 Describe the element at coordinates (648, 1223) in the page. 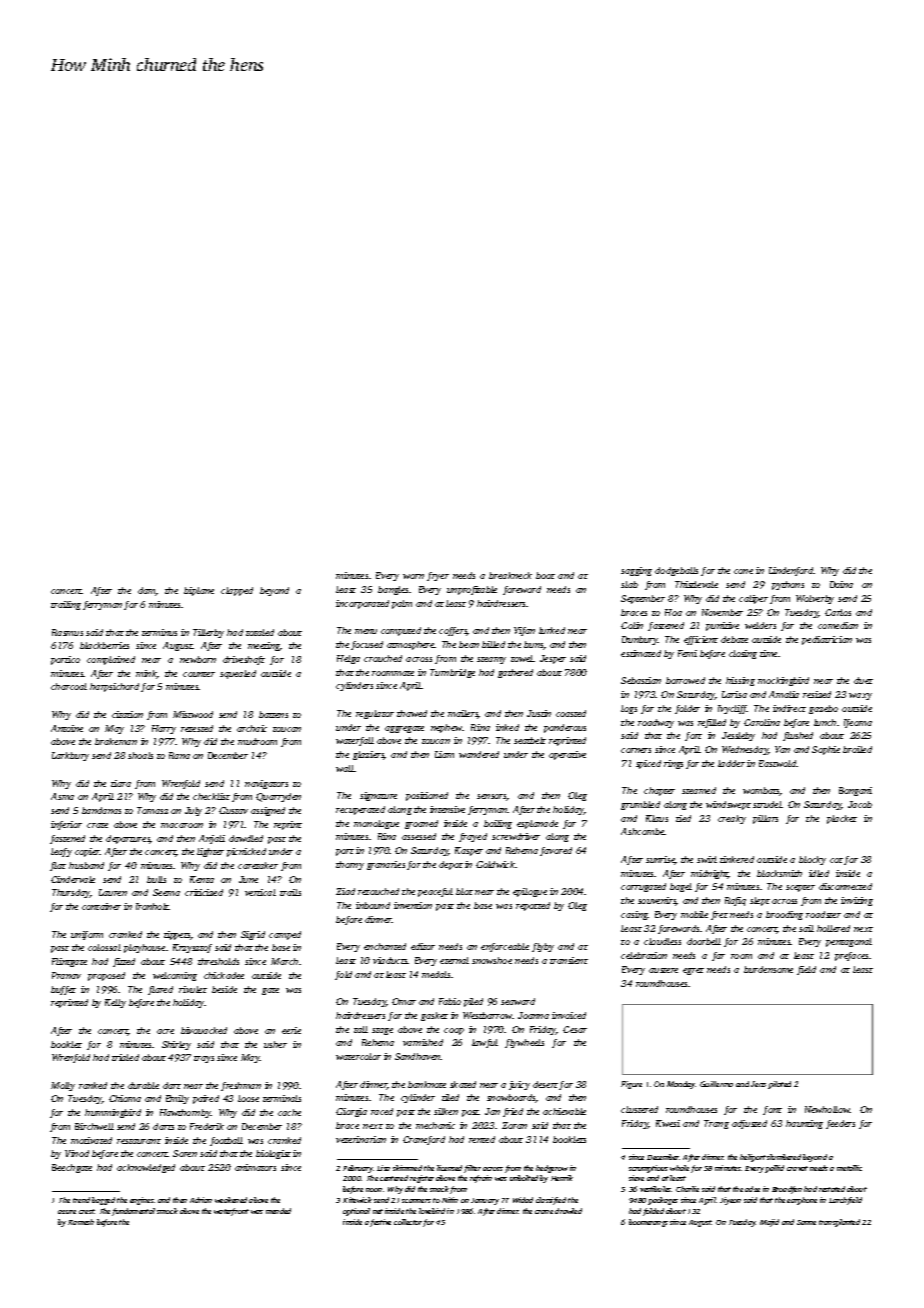

I see `boomerangs` at that location.
